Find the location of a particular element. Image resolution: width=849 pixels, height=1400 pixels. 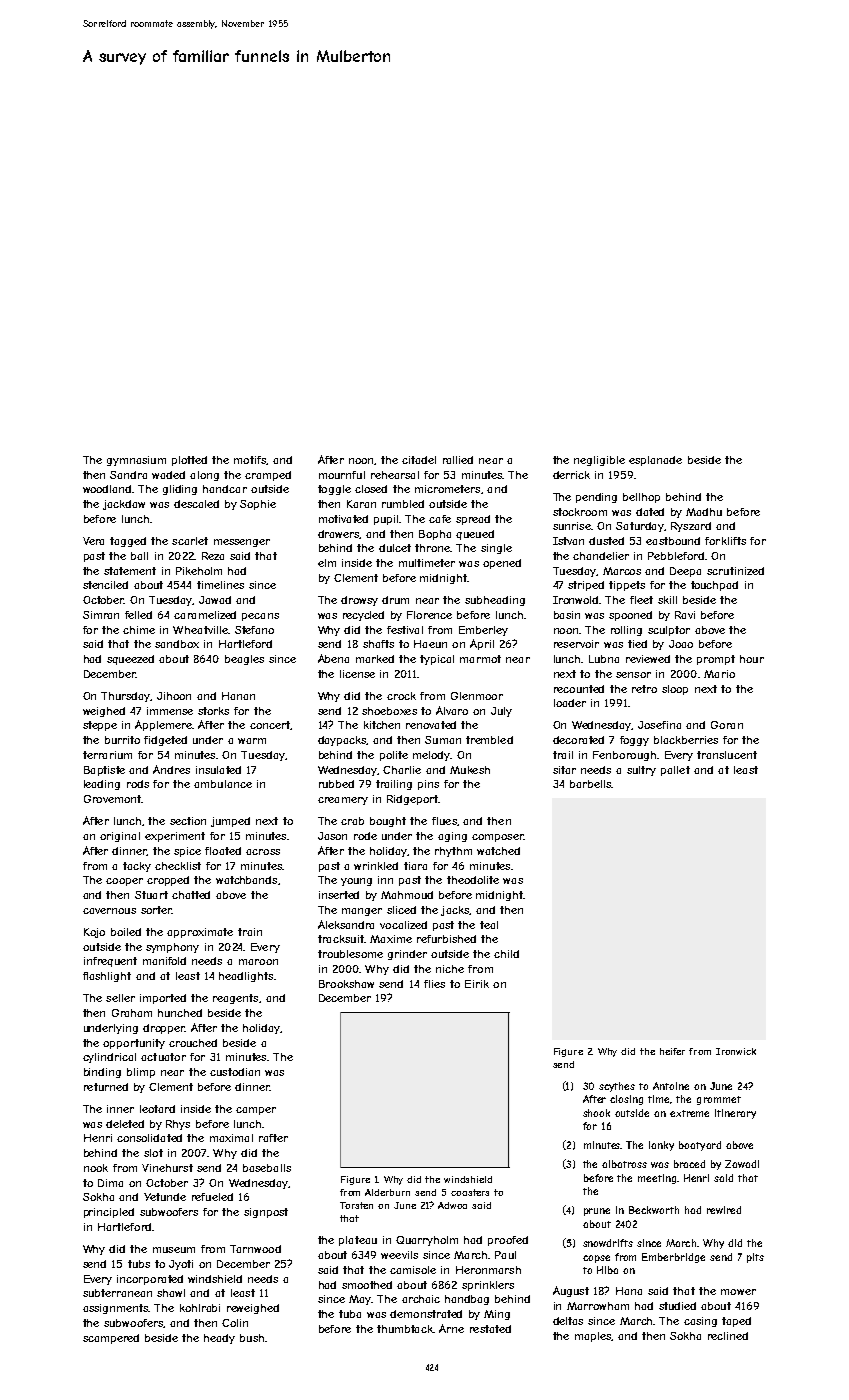

dusted is located at coordinates (606, 541).
